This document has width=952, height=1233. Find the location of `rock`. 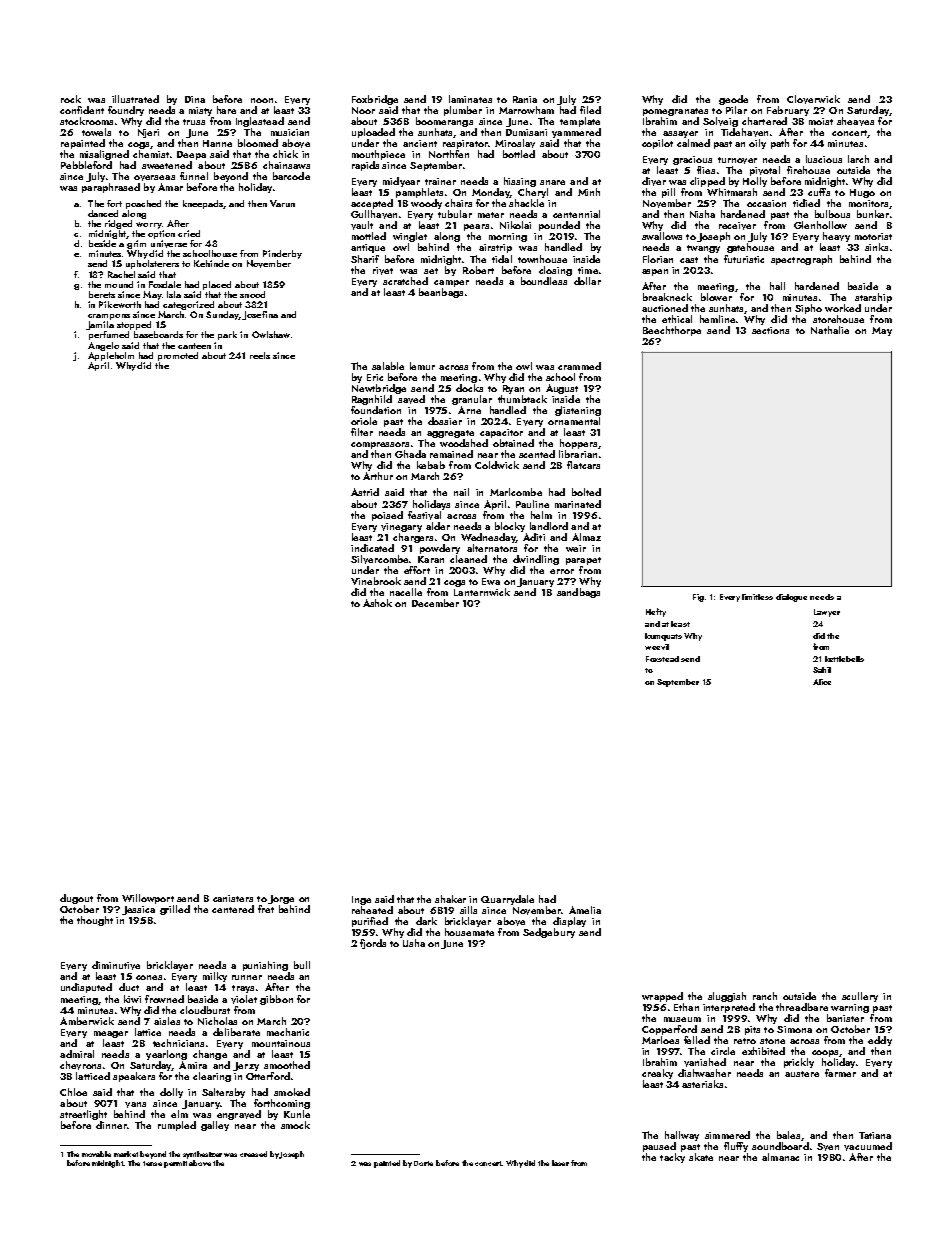

rock is located at coordinates (71, 99).
